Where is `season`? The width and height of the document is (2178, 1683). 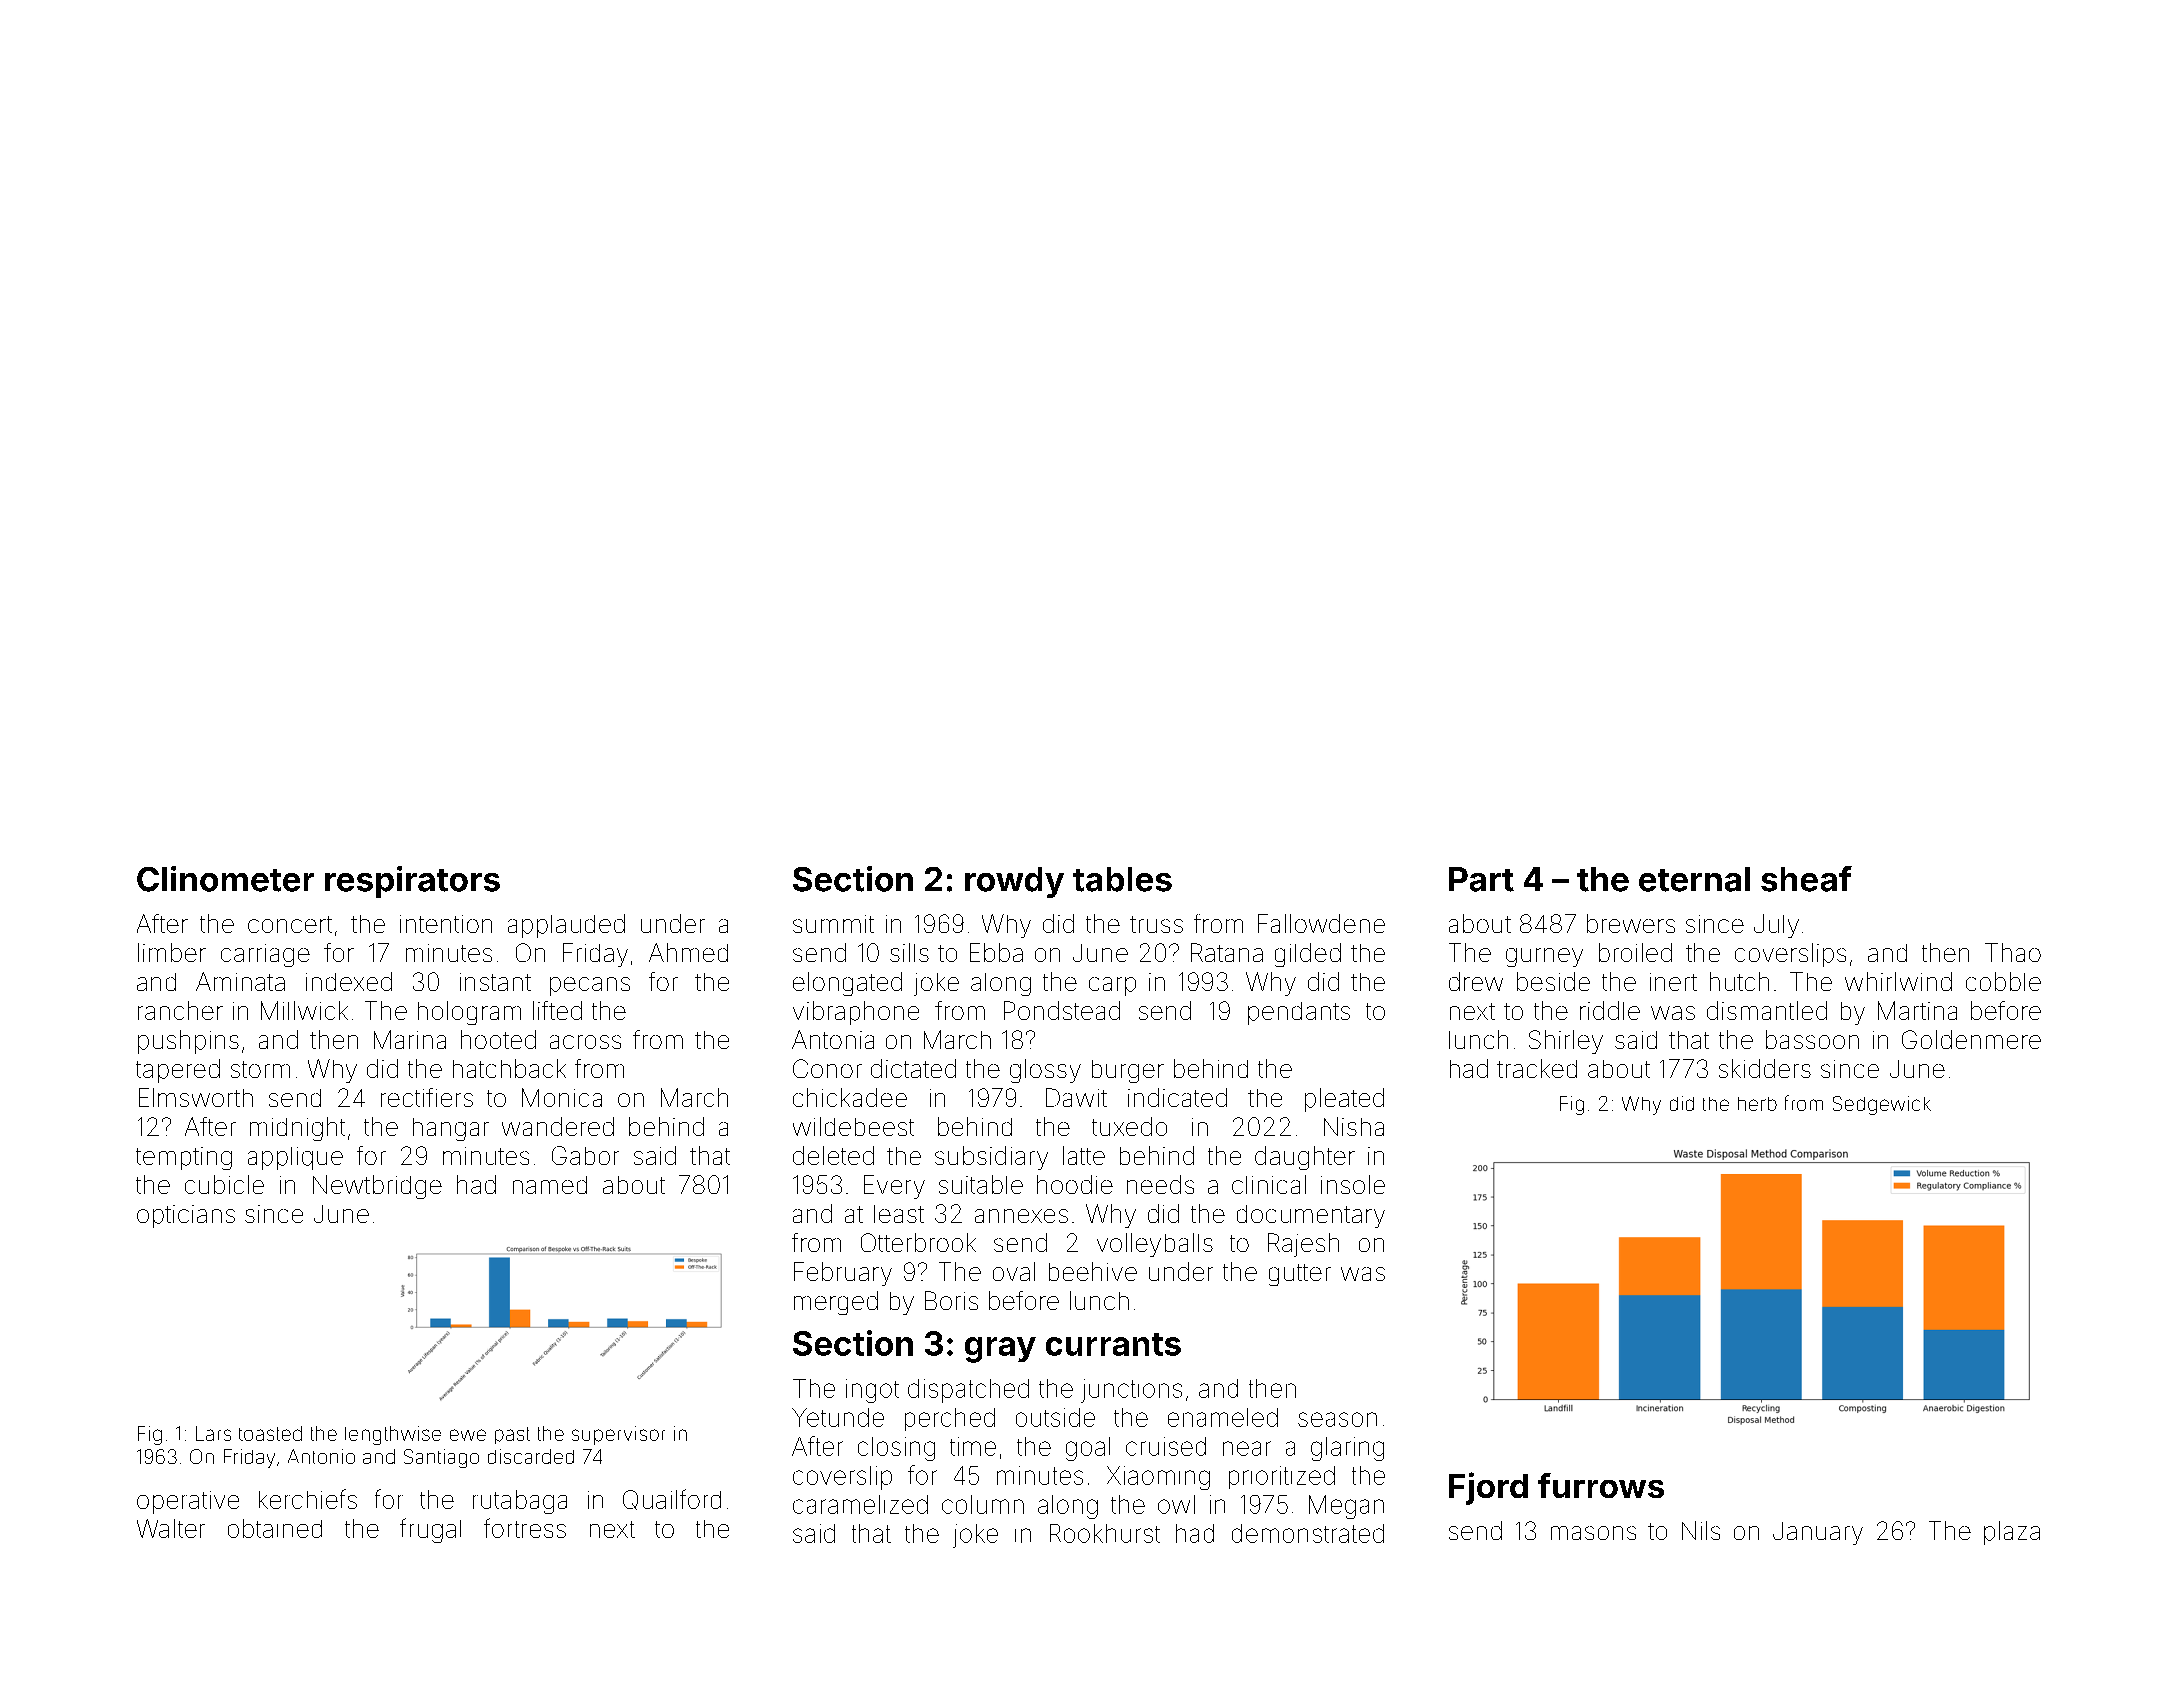
season is located at coordinates (1337, 1419).
